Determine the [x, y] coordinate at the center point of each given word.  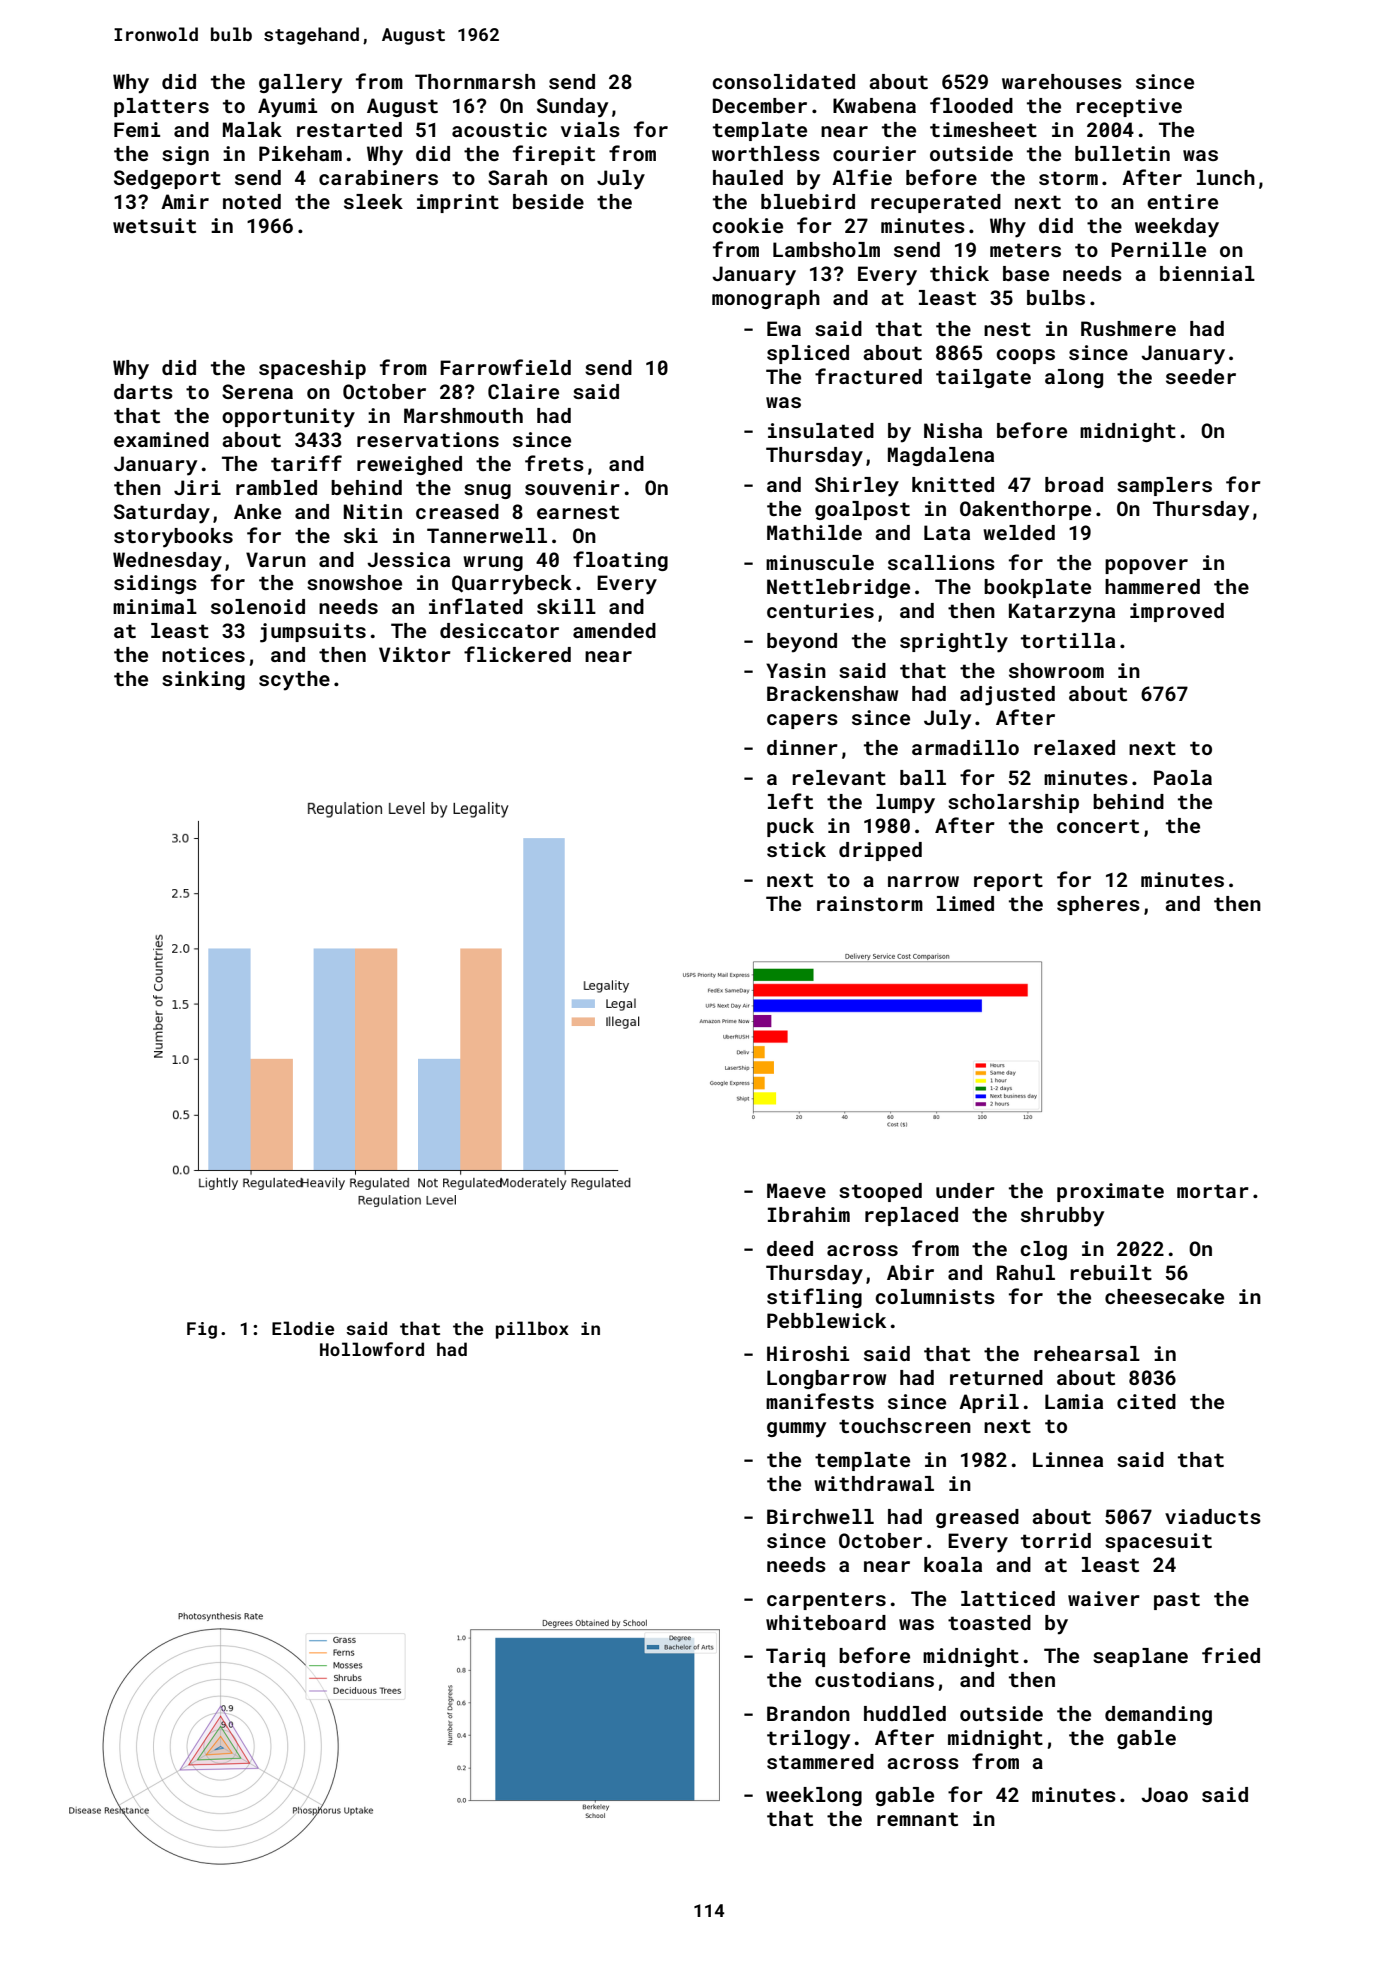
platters [161, 107]
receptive [1129, 107]
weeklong [814, 1796]
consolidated [783, 81]
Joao [1164, 1794]
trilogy [808, 1740]
